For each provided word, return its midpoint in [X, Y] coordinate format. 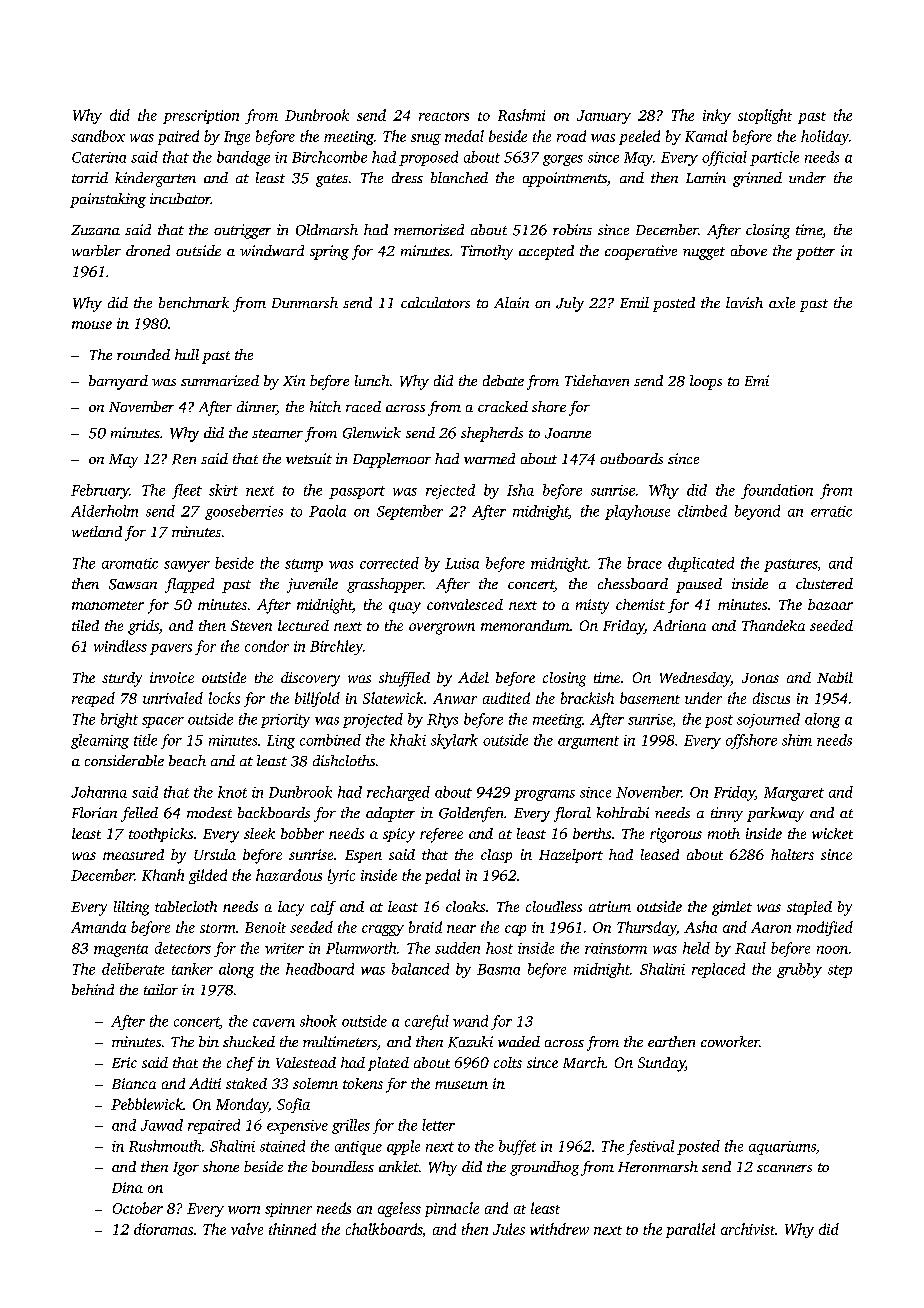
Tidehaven [597, 380]
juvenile [312, 585]
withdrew [559, 1229]
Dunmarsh [305, 302]
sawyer [187, 566]
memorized [429, 229]
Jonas [760, 678]
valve [247, 1229]
